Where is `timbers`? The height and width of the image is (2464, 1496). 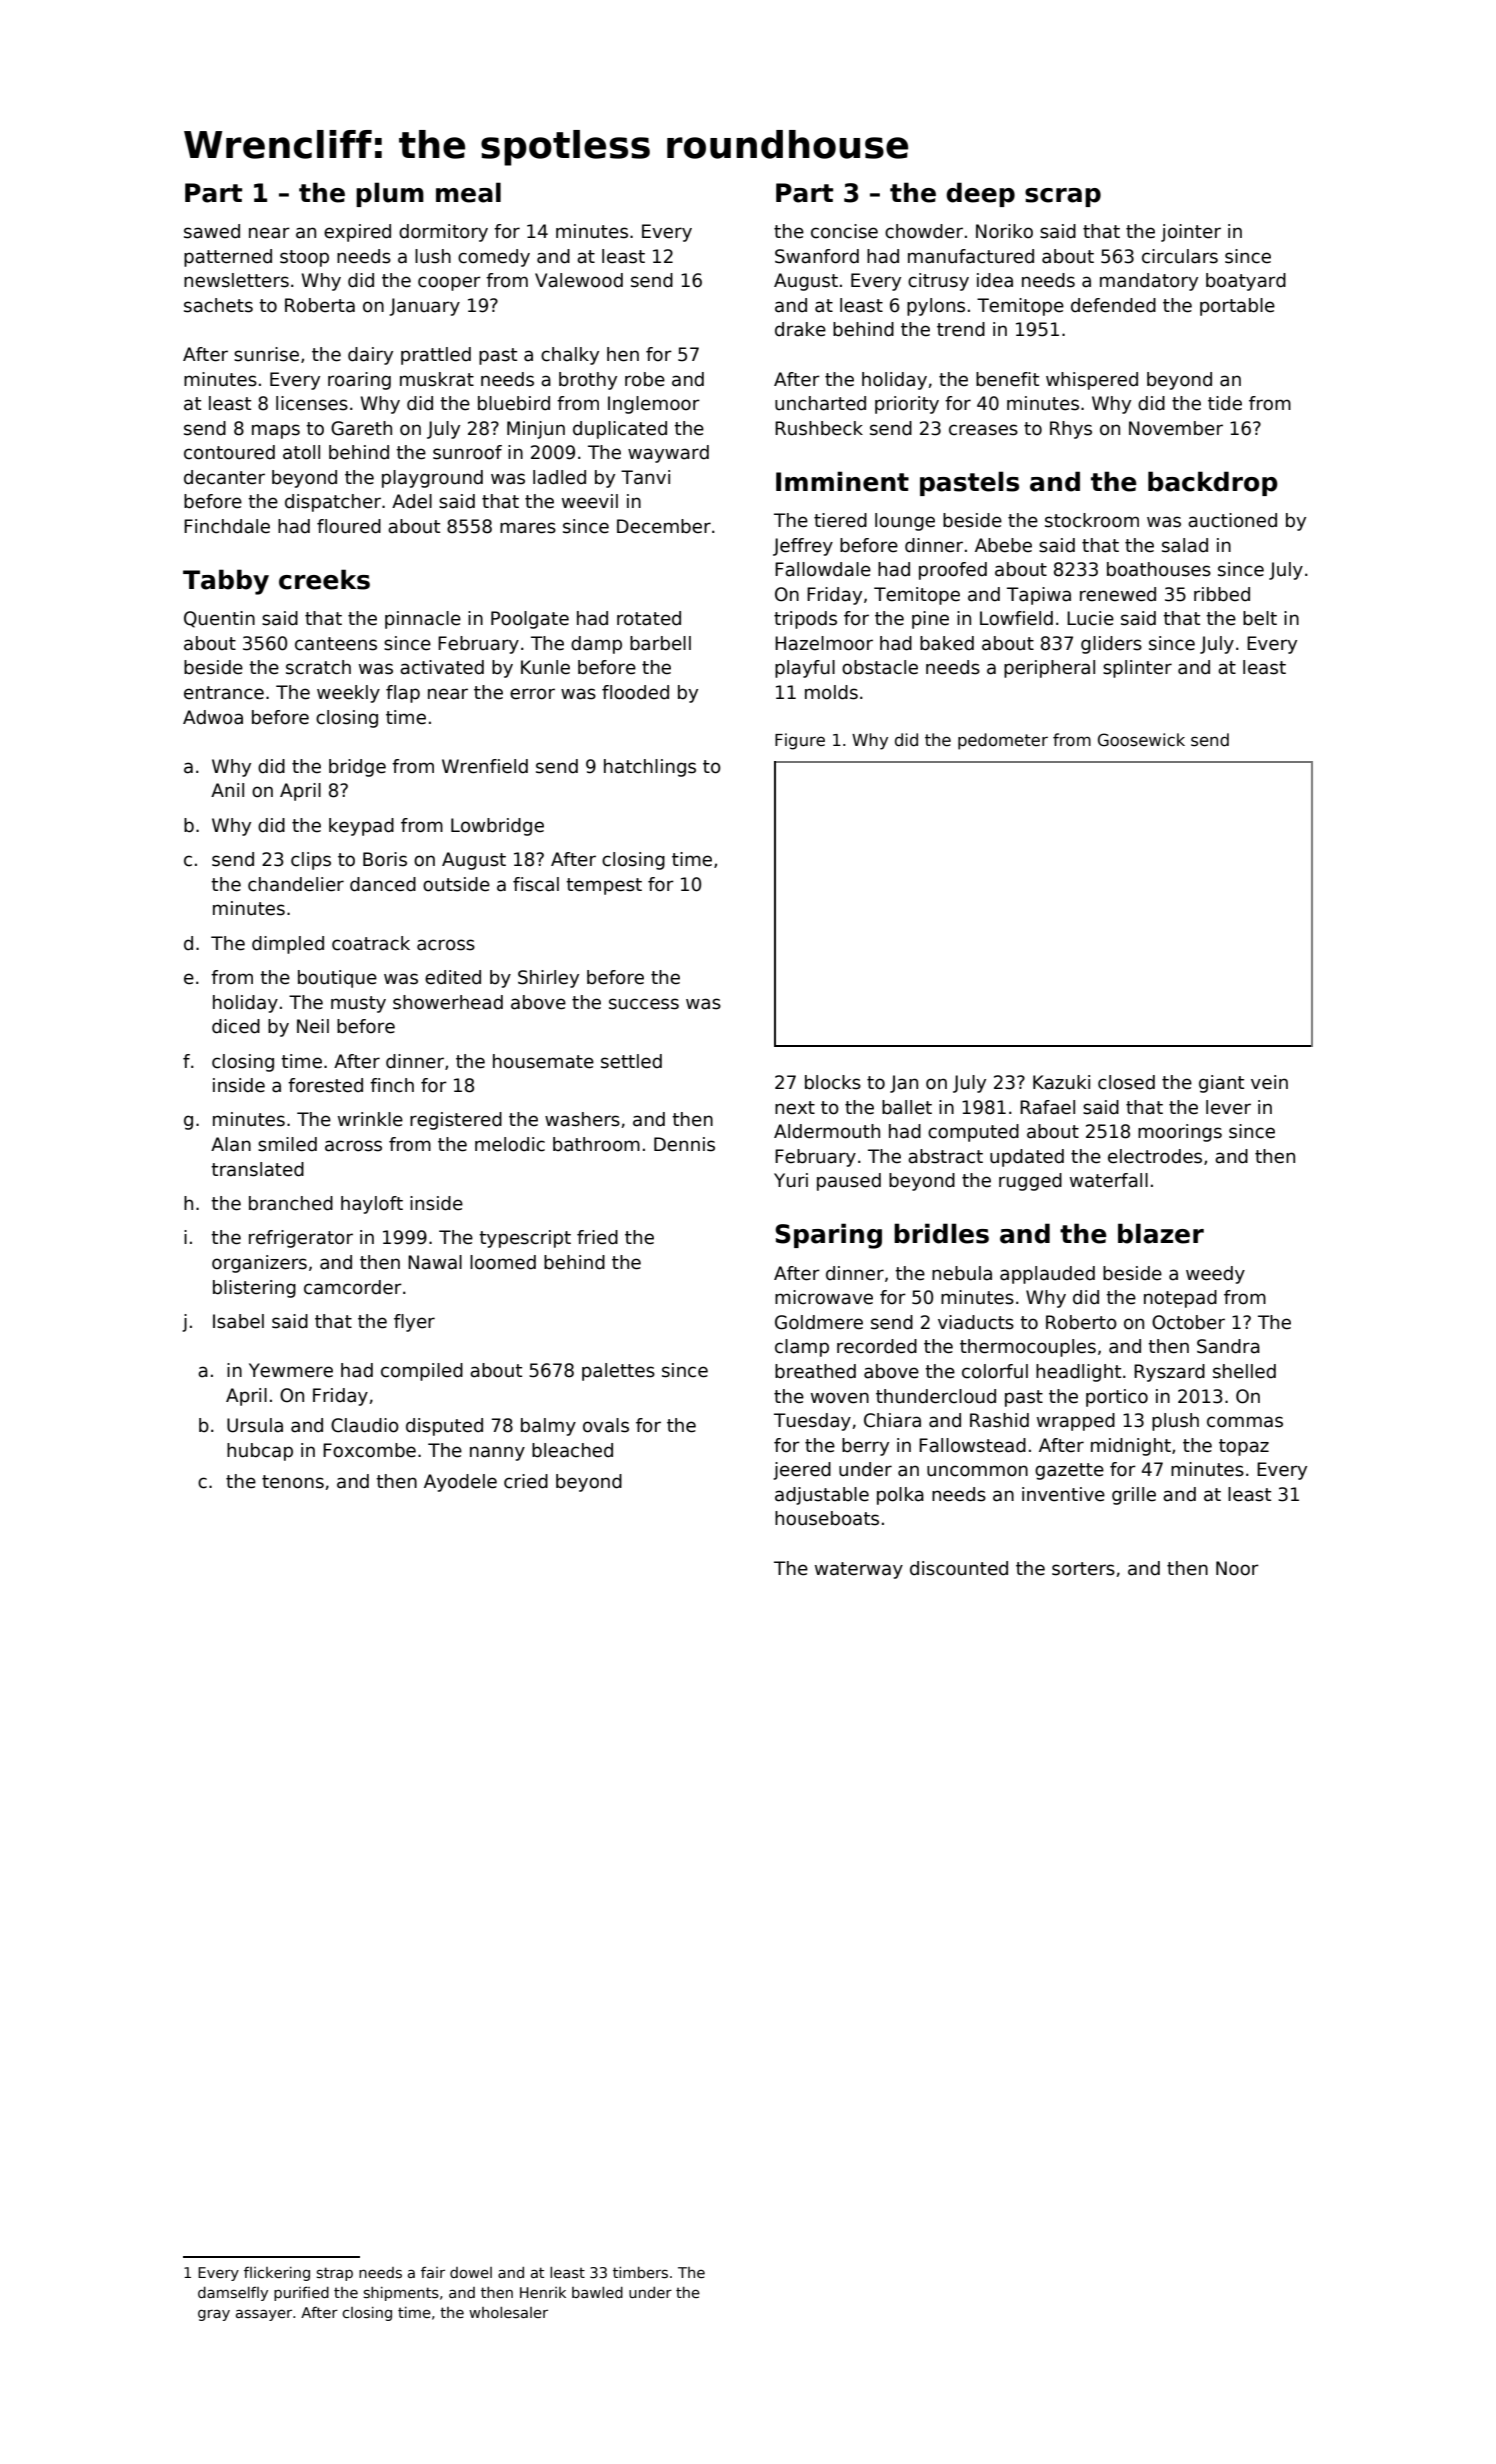 timbers is located at coordinates (640, 2272).
